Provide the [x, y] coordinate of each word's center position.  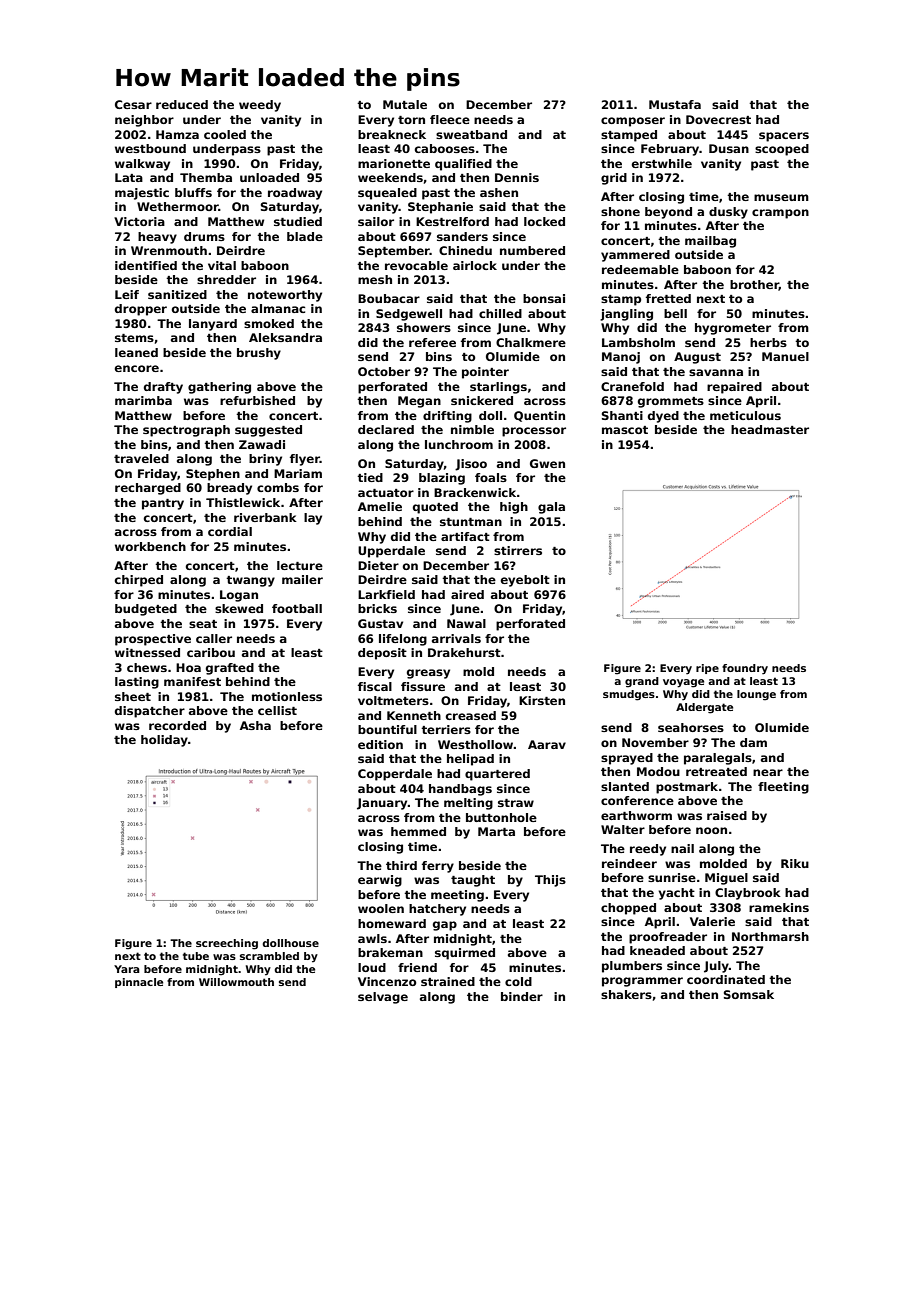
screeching [227, 944]
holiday [164, 741]
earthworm [636, 815]
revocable [416, 265]
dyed [663, 417]
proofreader [668, 938]
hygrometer [733, 329]
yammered [635, 256]
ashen [499, 192]
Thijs [550, 881]
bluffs [193, 192]
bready [229, 489]
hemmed [418, 831]
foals [491, 477]
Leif [127, 294]
